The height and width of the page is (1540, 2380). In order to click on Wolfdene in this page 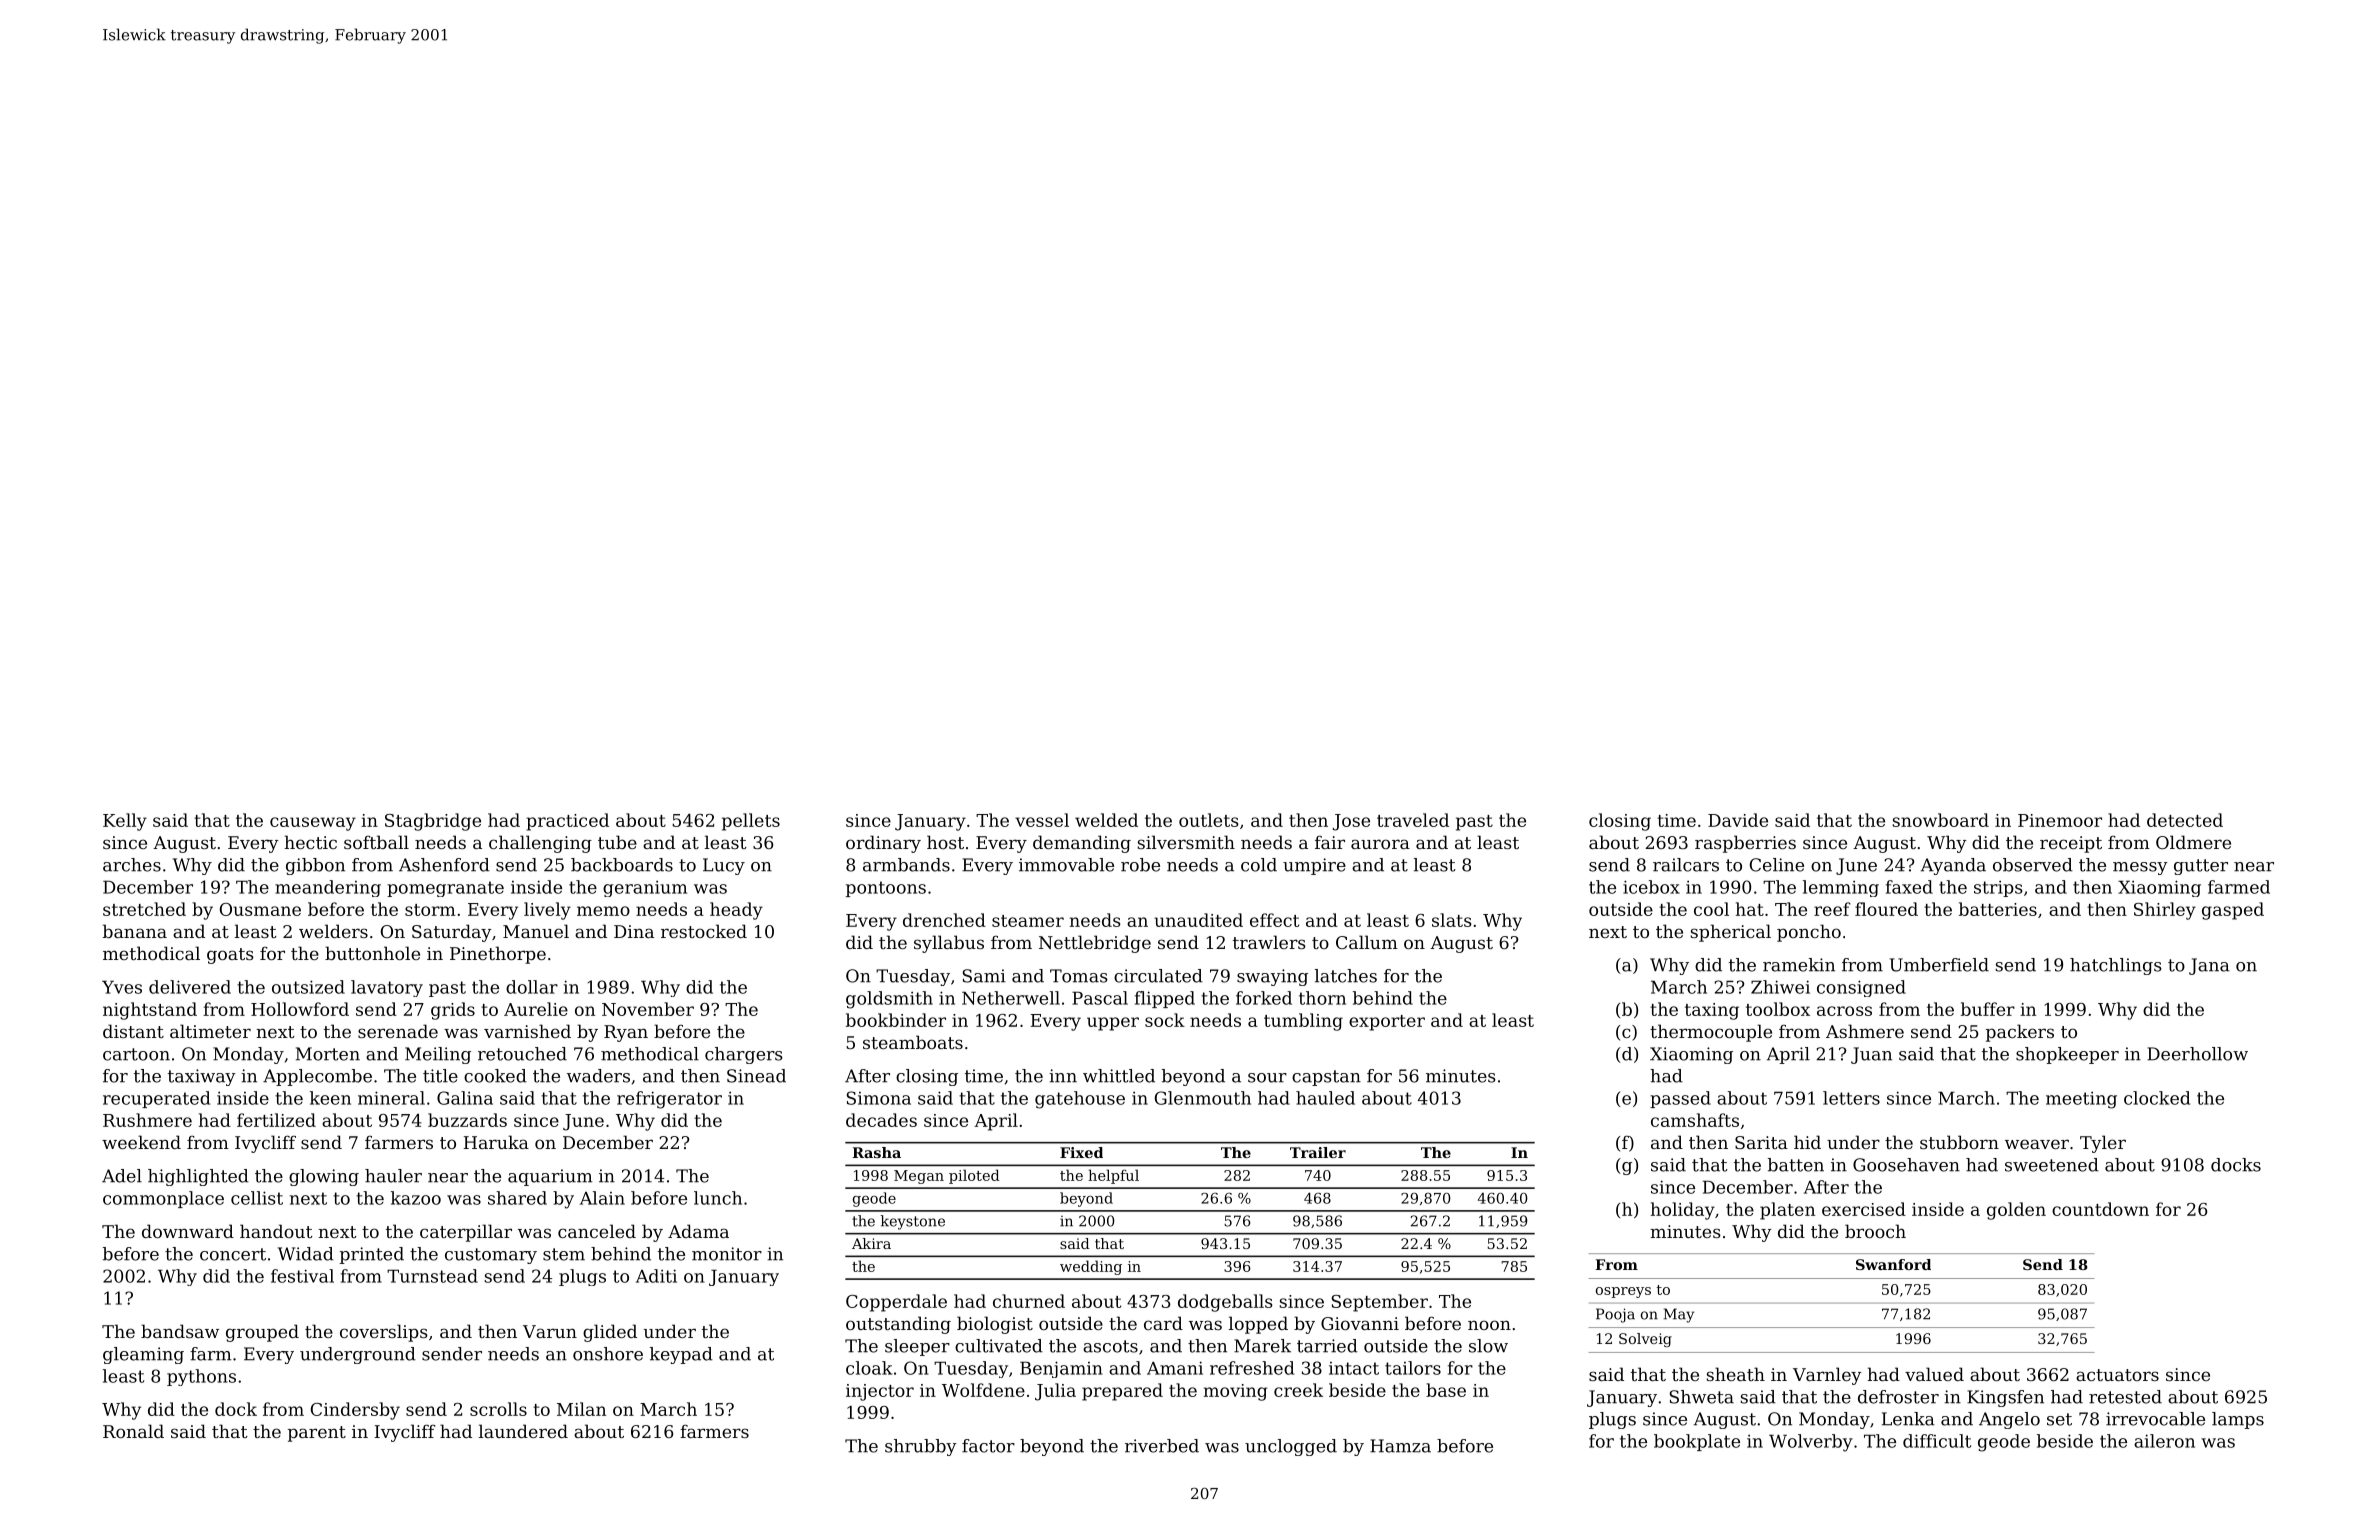, I will do `click(983, 1390)`.
